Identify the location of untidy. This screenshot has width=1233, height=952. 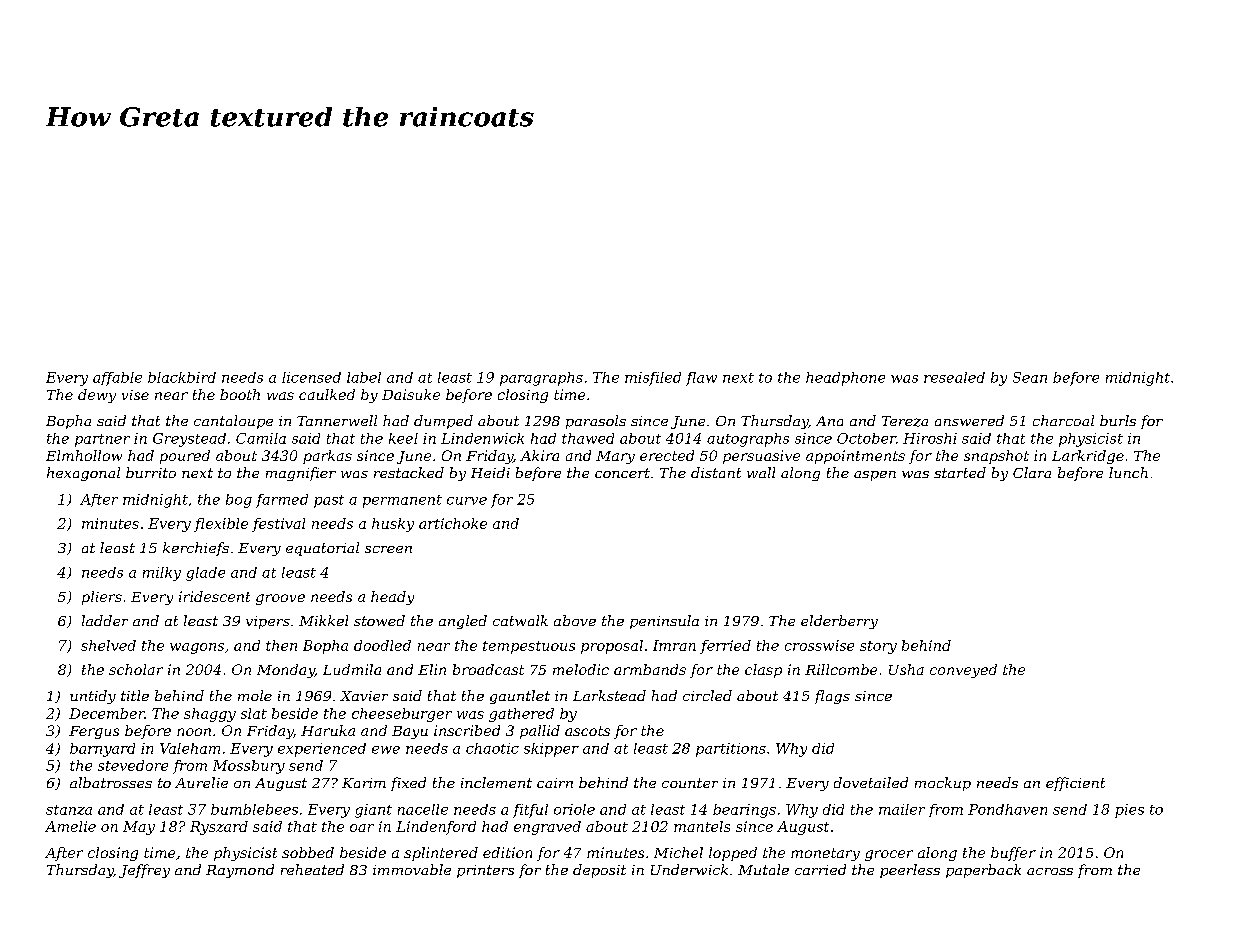
(93, 697).
